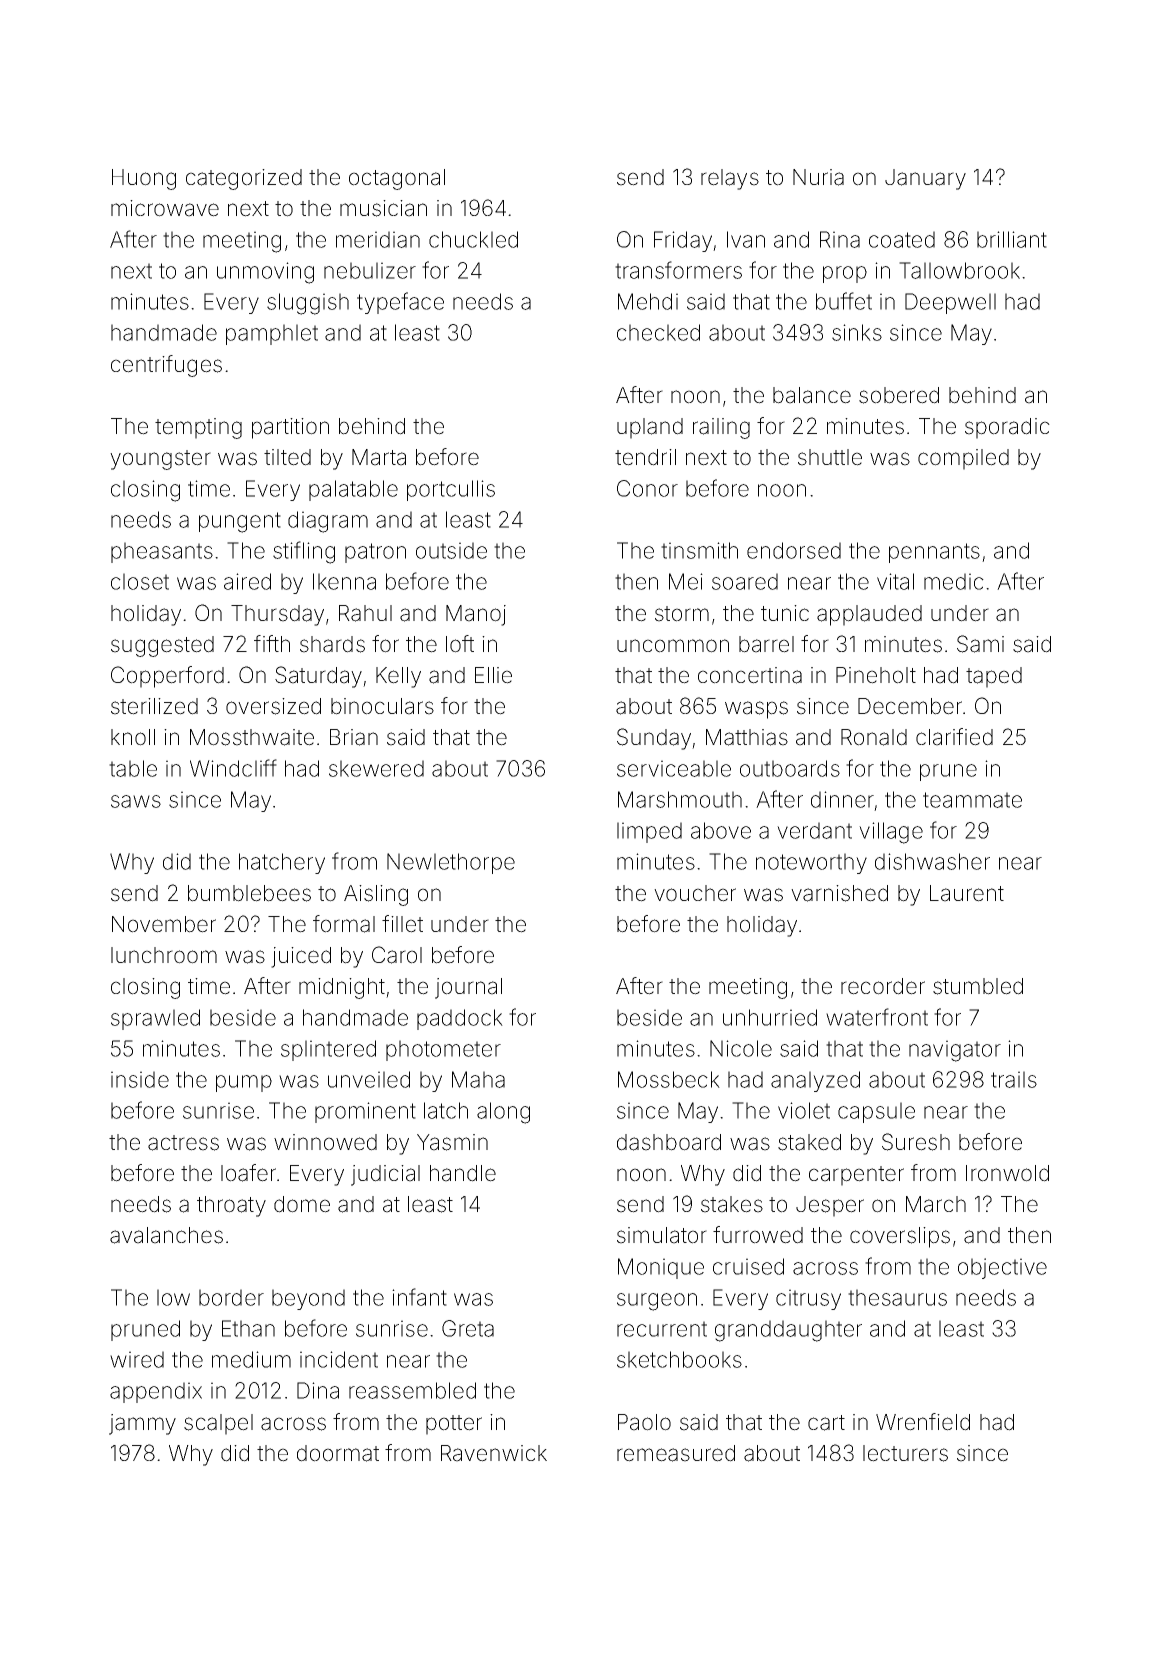 The image size is (1165, 1654). What do you see at coordinates (162, 552) in the page?
I see `pheasants` at bounding box center [162, 552].
